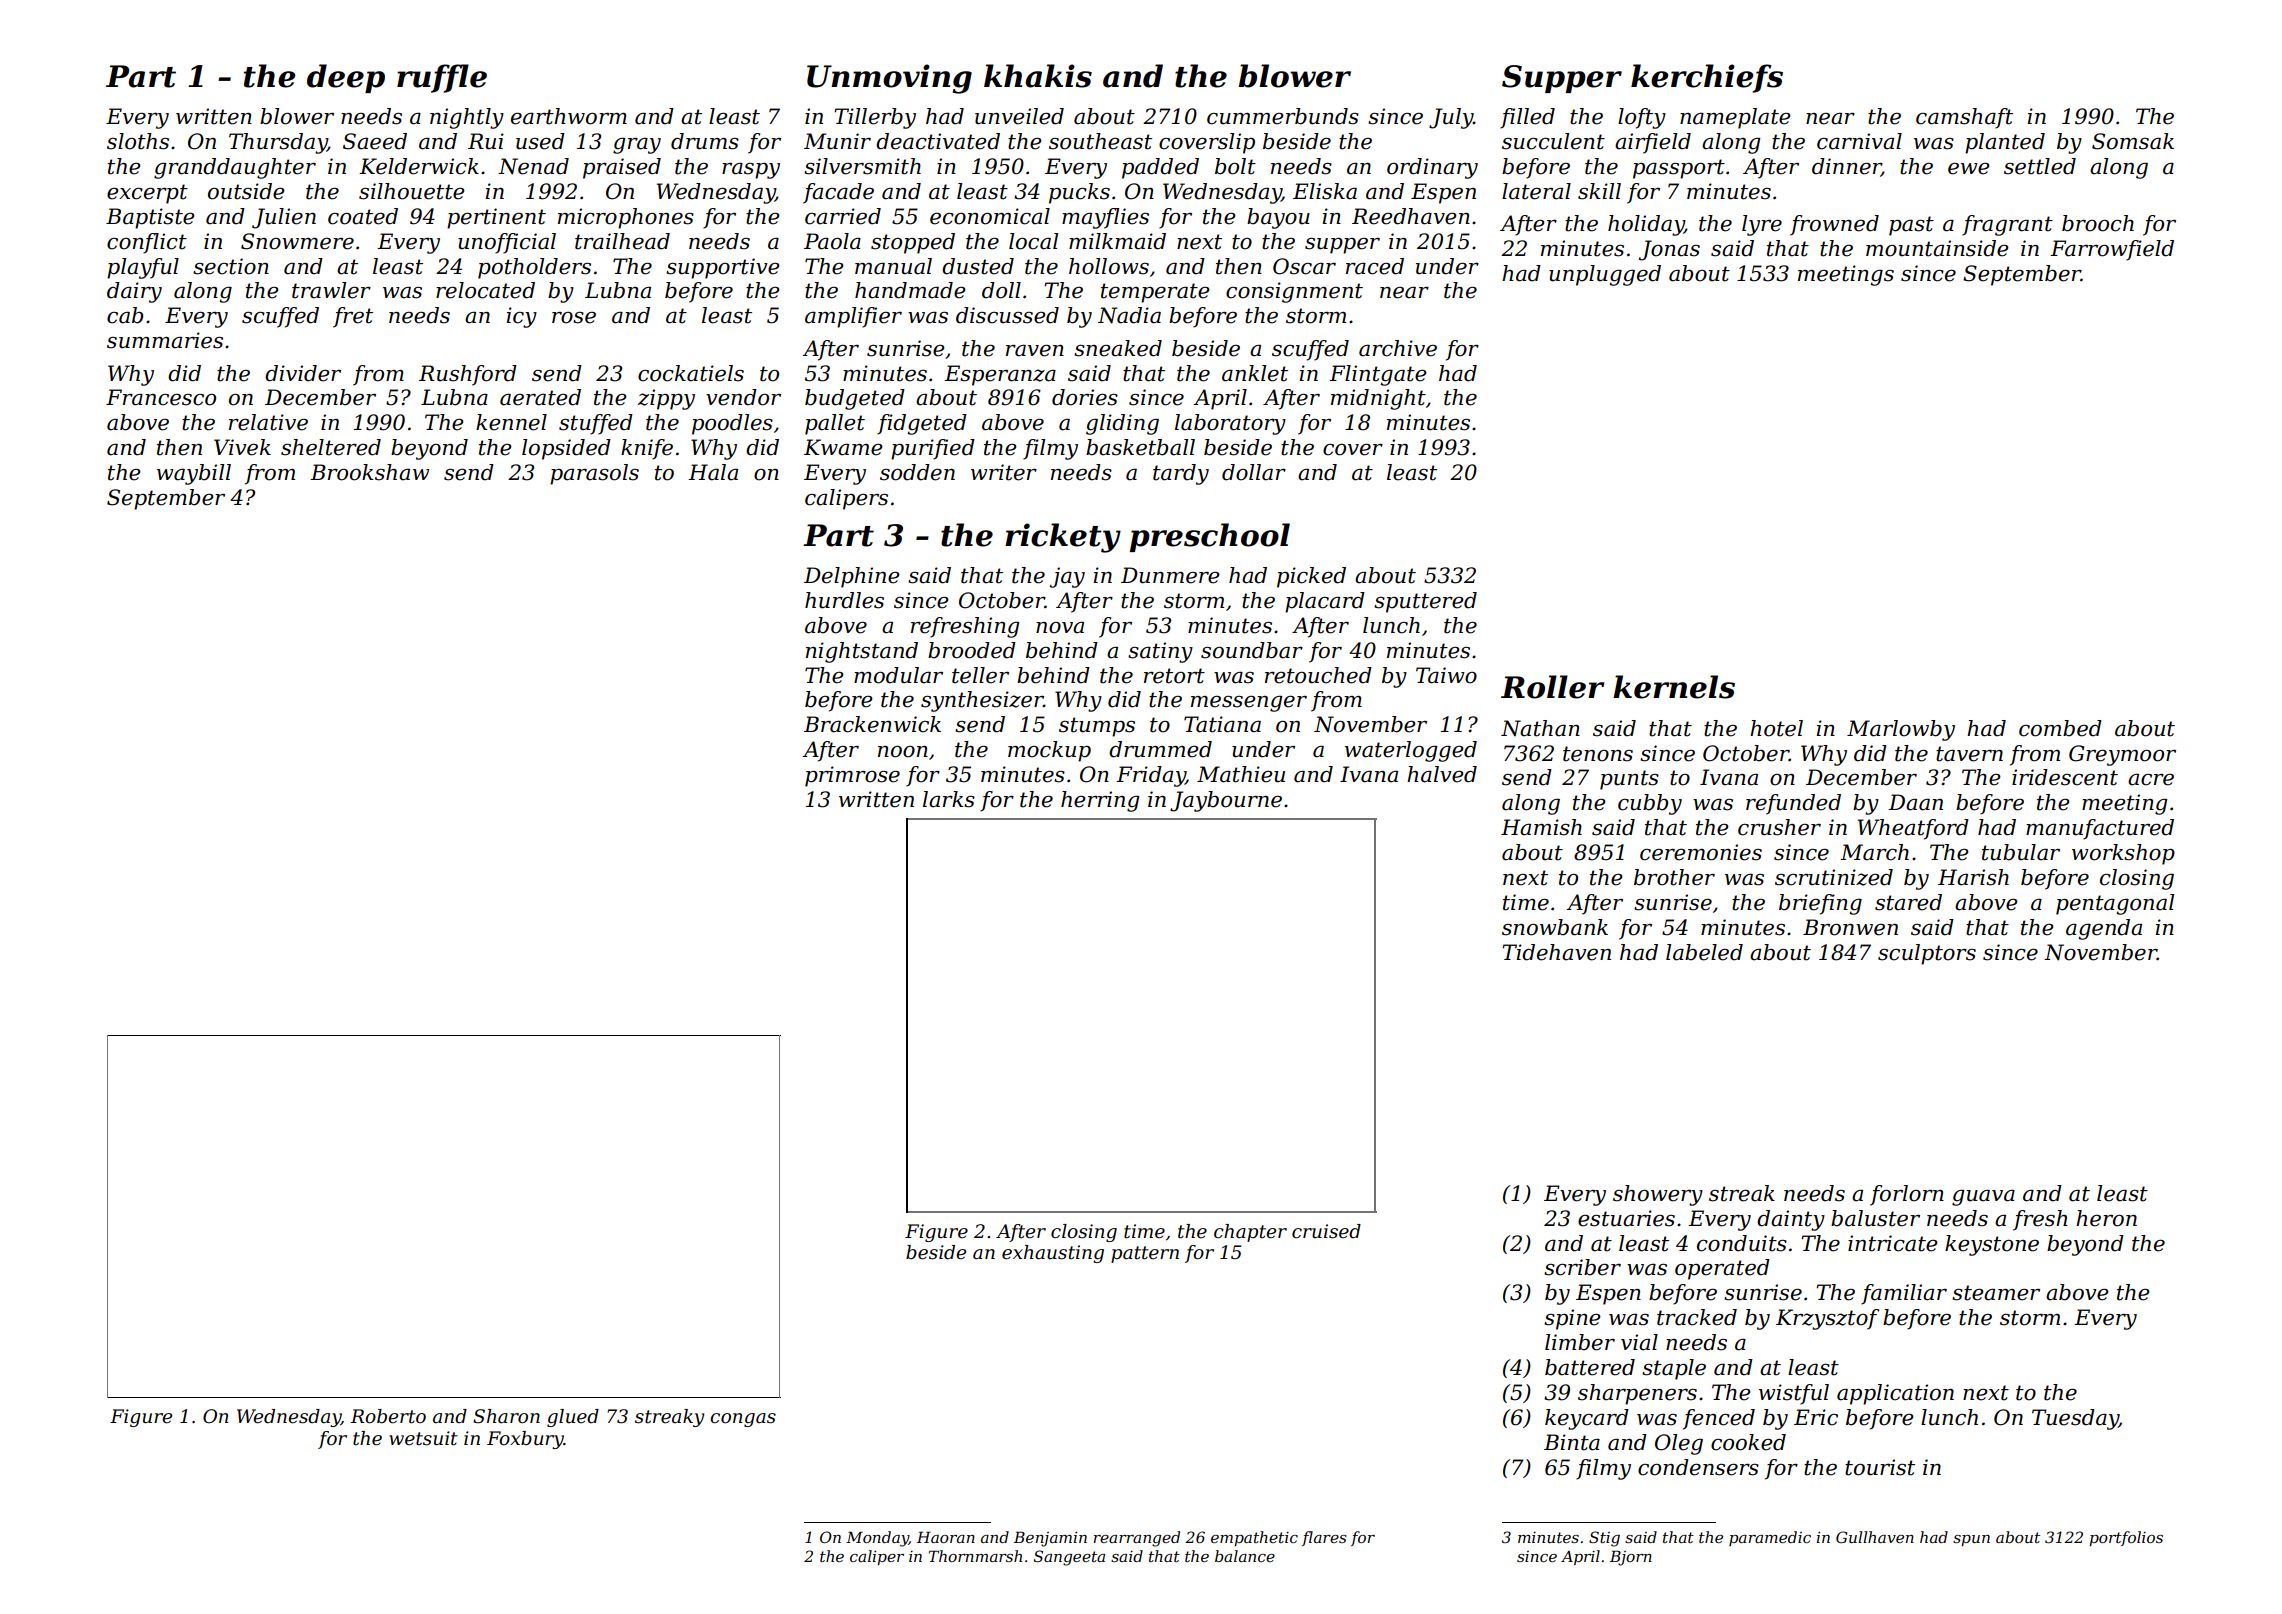 This page has width=2282, height=1614. I want to click on handmade, so click(910, 290).
